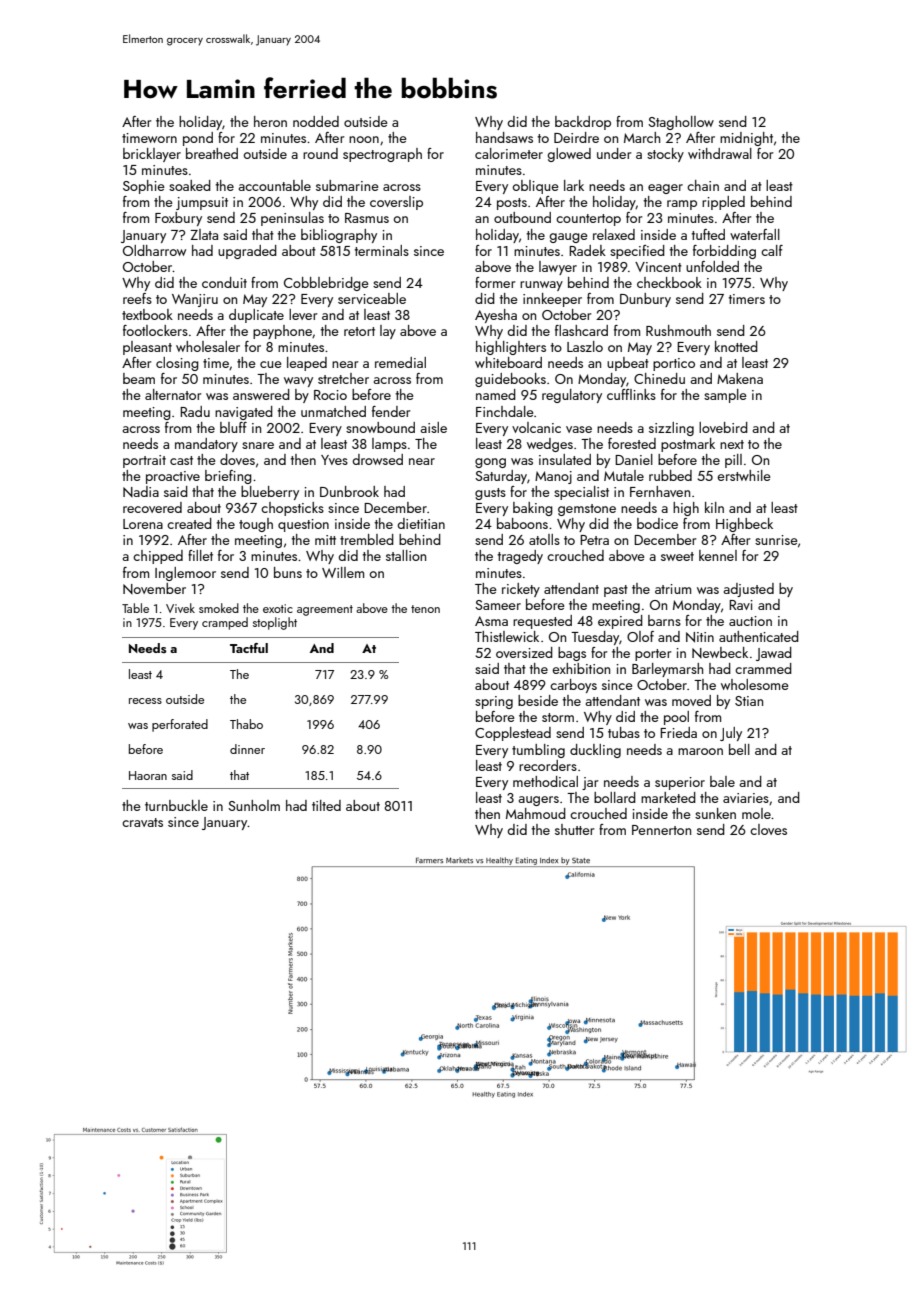  What do you see at coordinates (180, 608) in the image?
I see `Vivek` at bounding box center [180, 608].
